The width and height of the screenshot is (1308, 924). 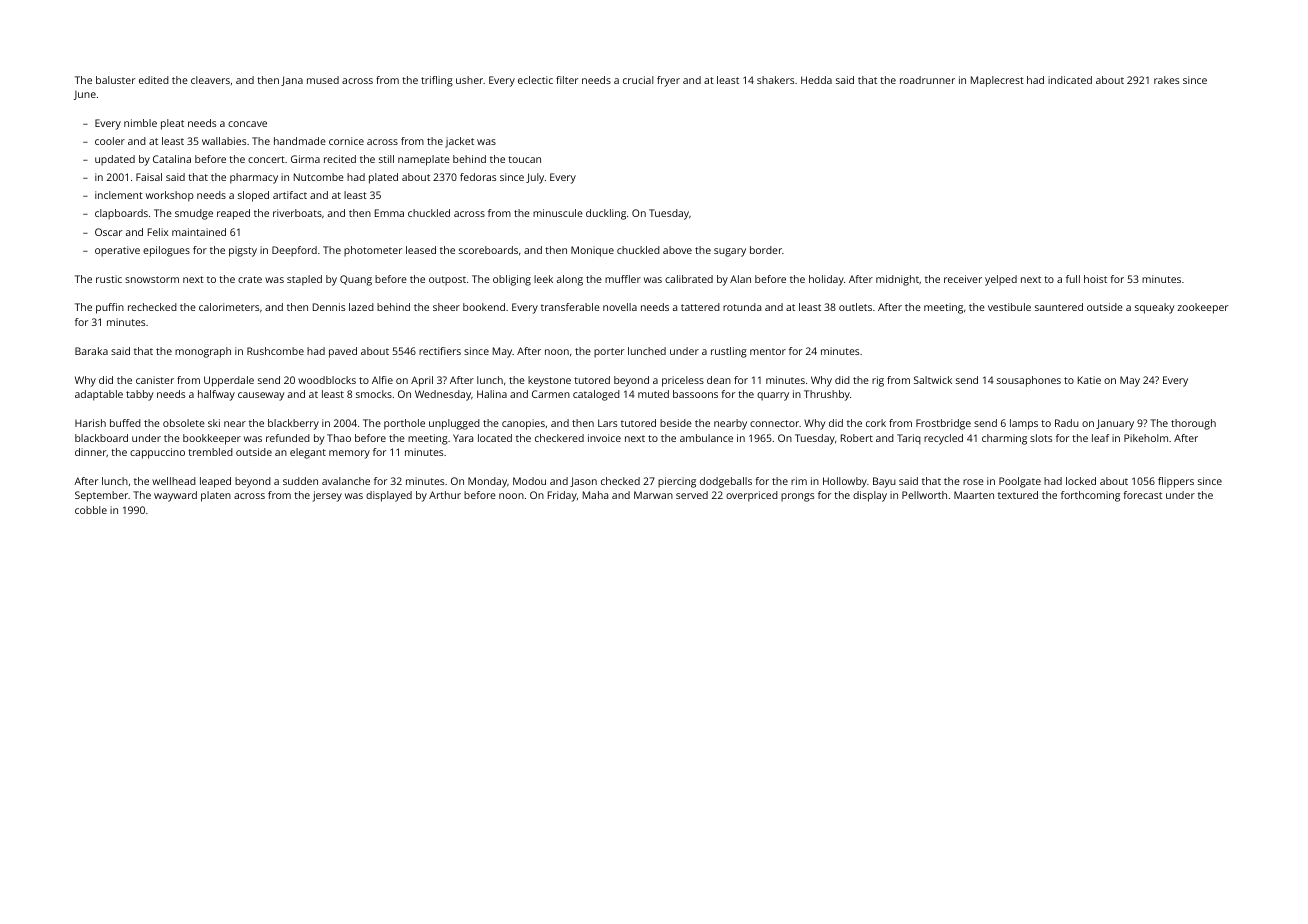 I want to click on muffler, so click(x=623, y=279).
